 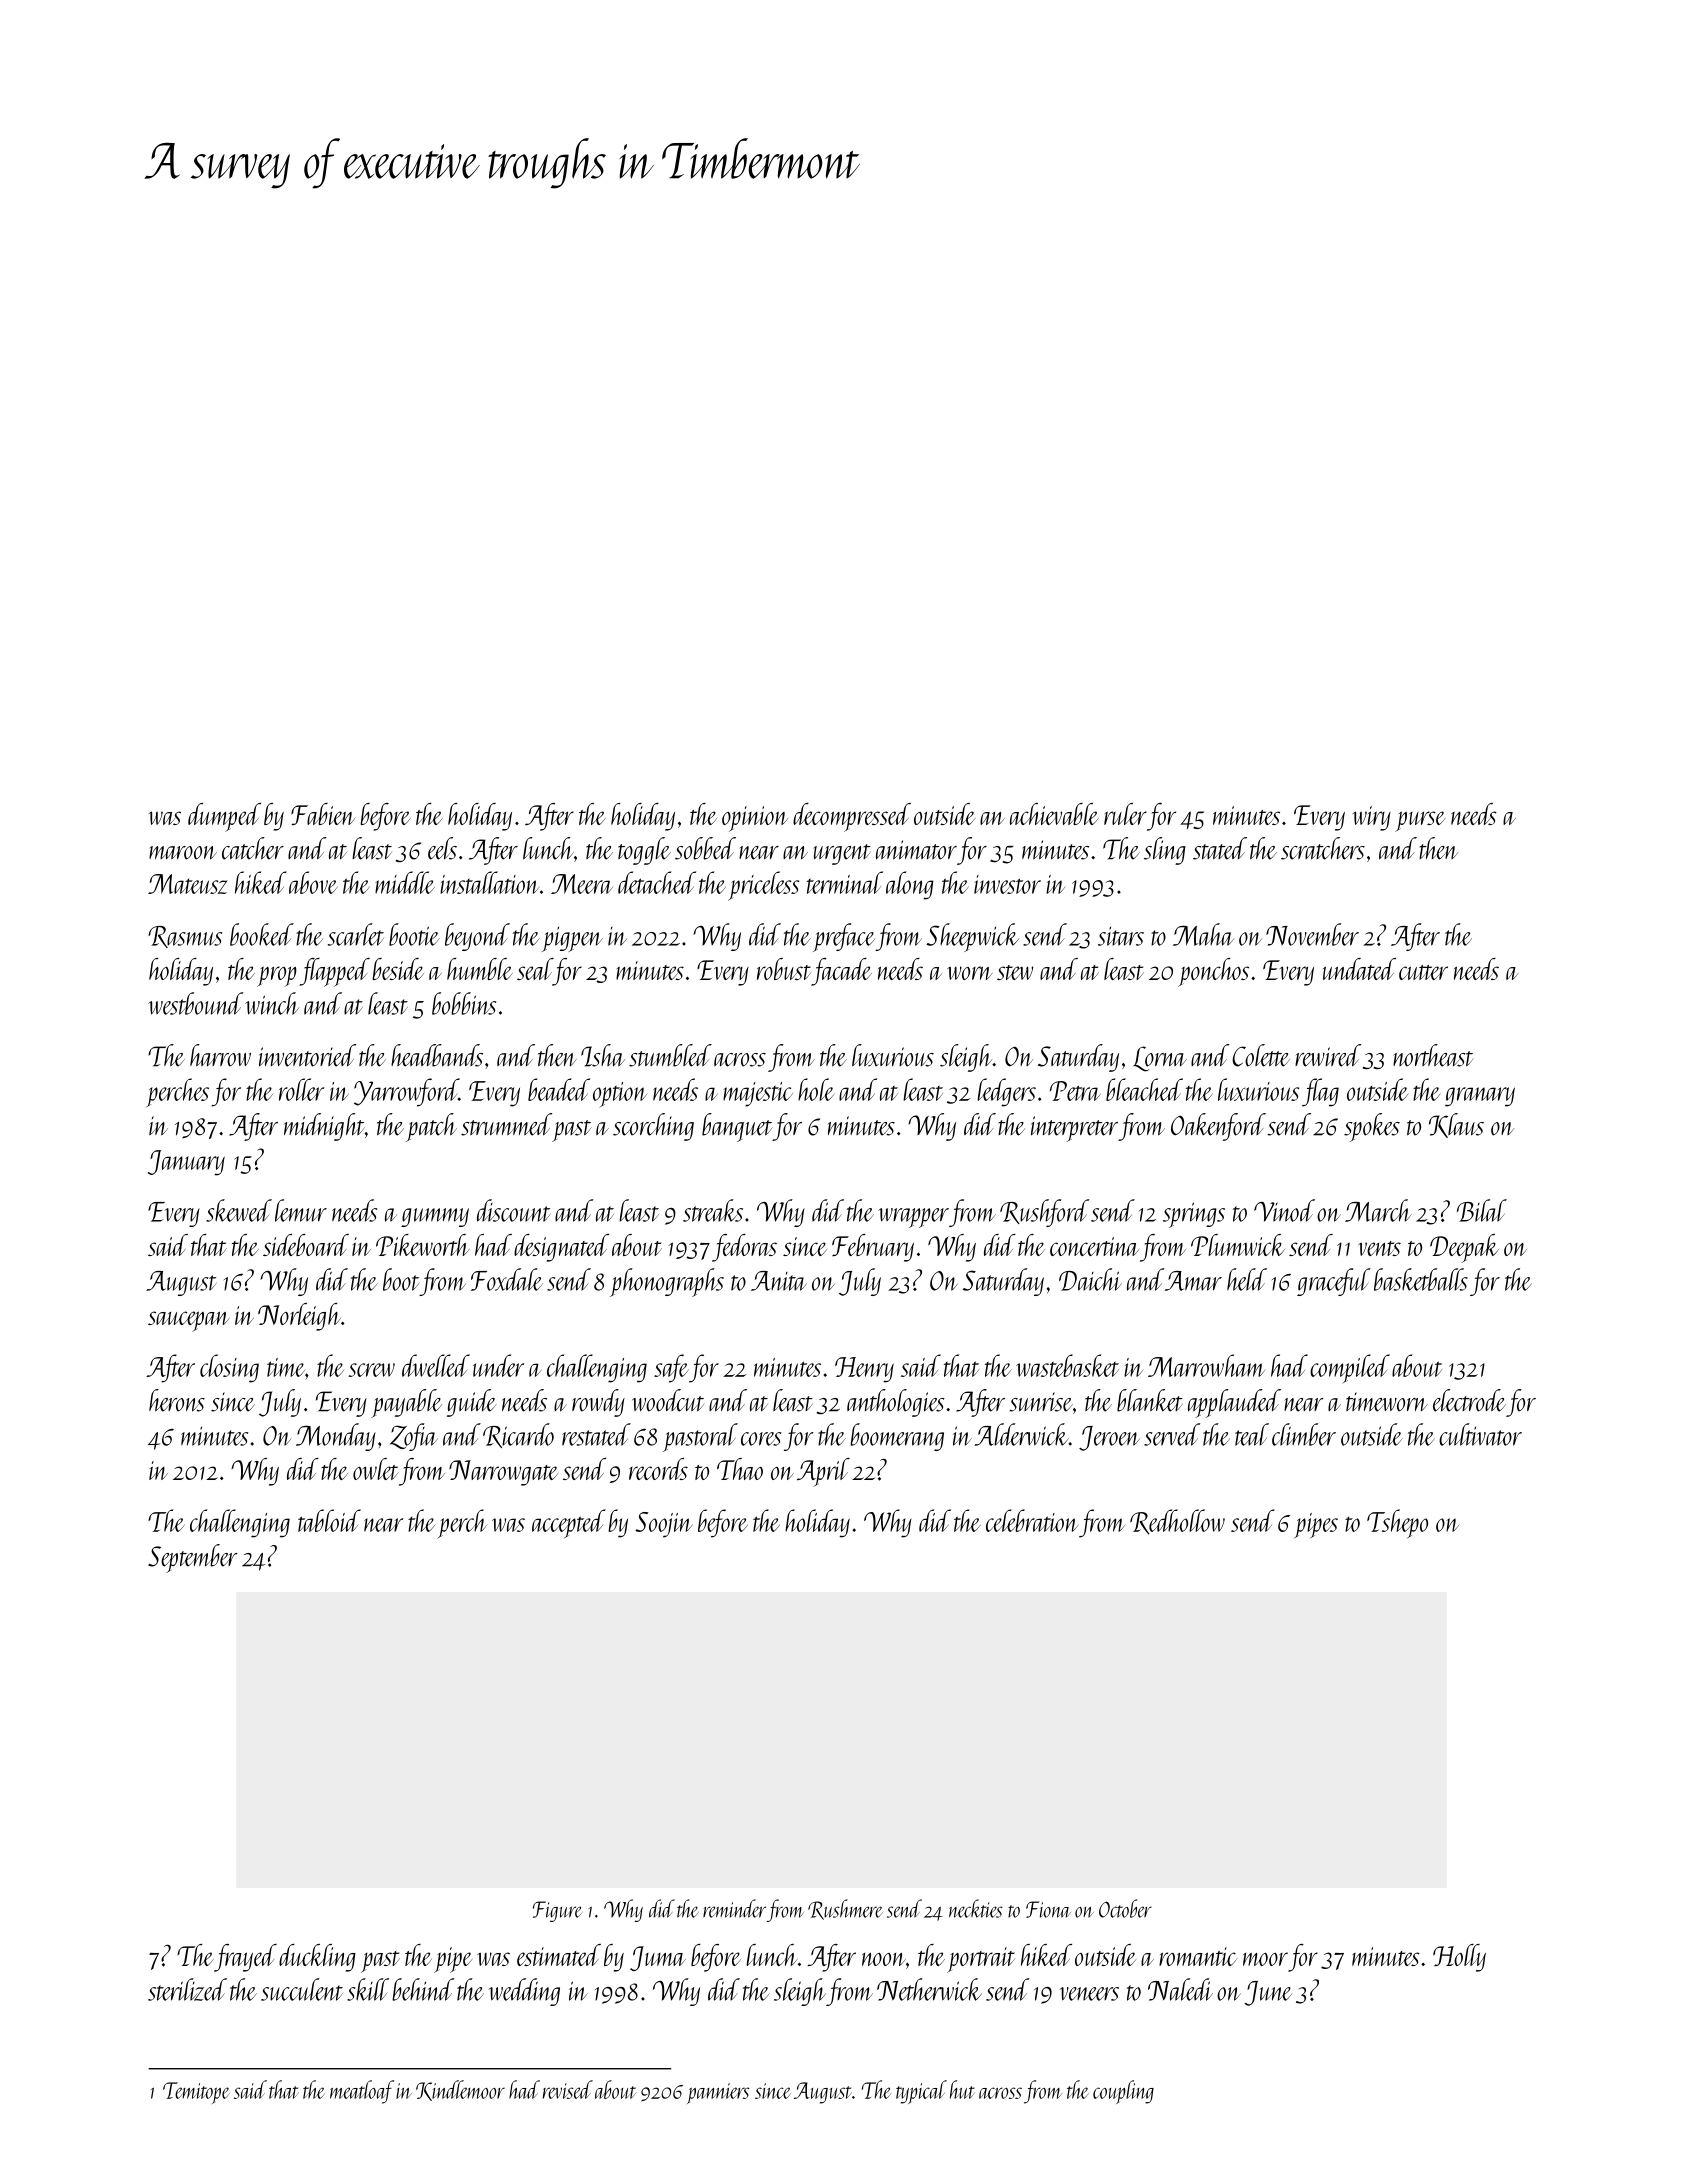 What do you see at coordinates (196, 2093) in the screenshot?
I see `Temitope` at bounding box center [196, 2093].
